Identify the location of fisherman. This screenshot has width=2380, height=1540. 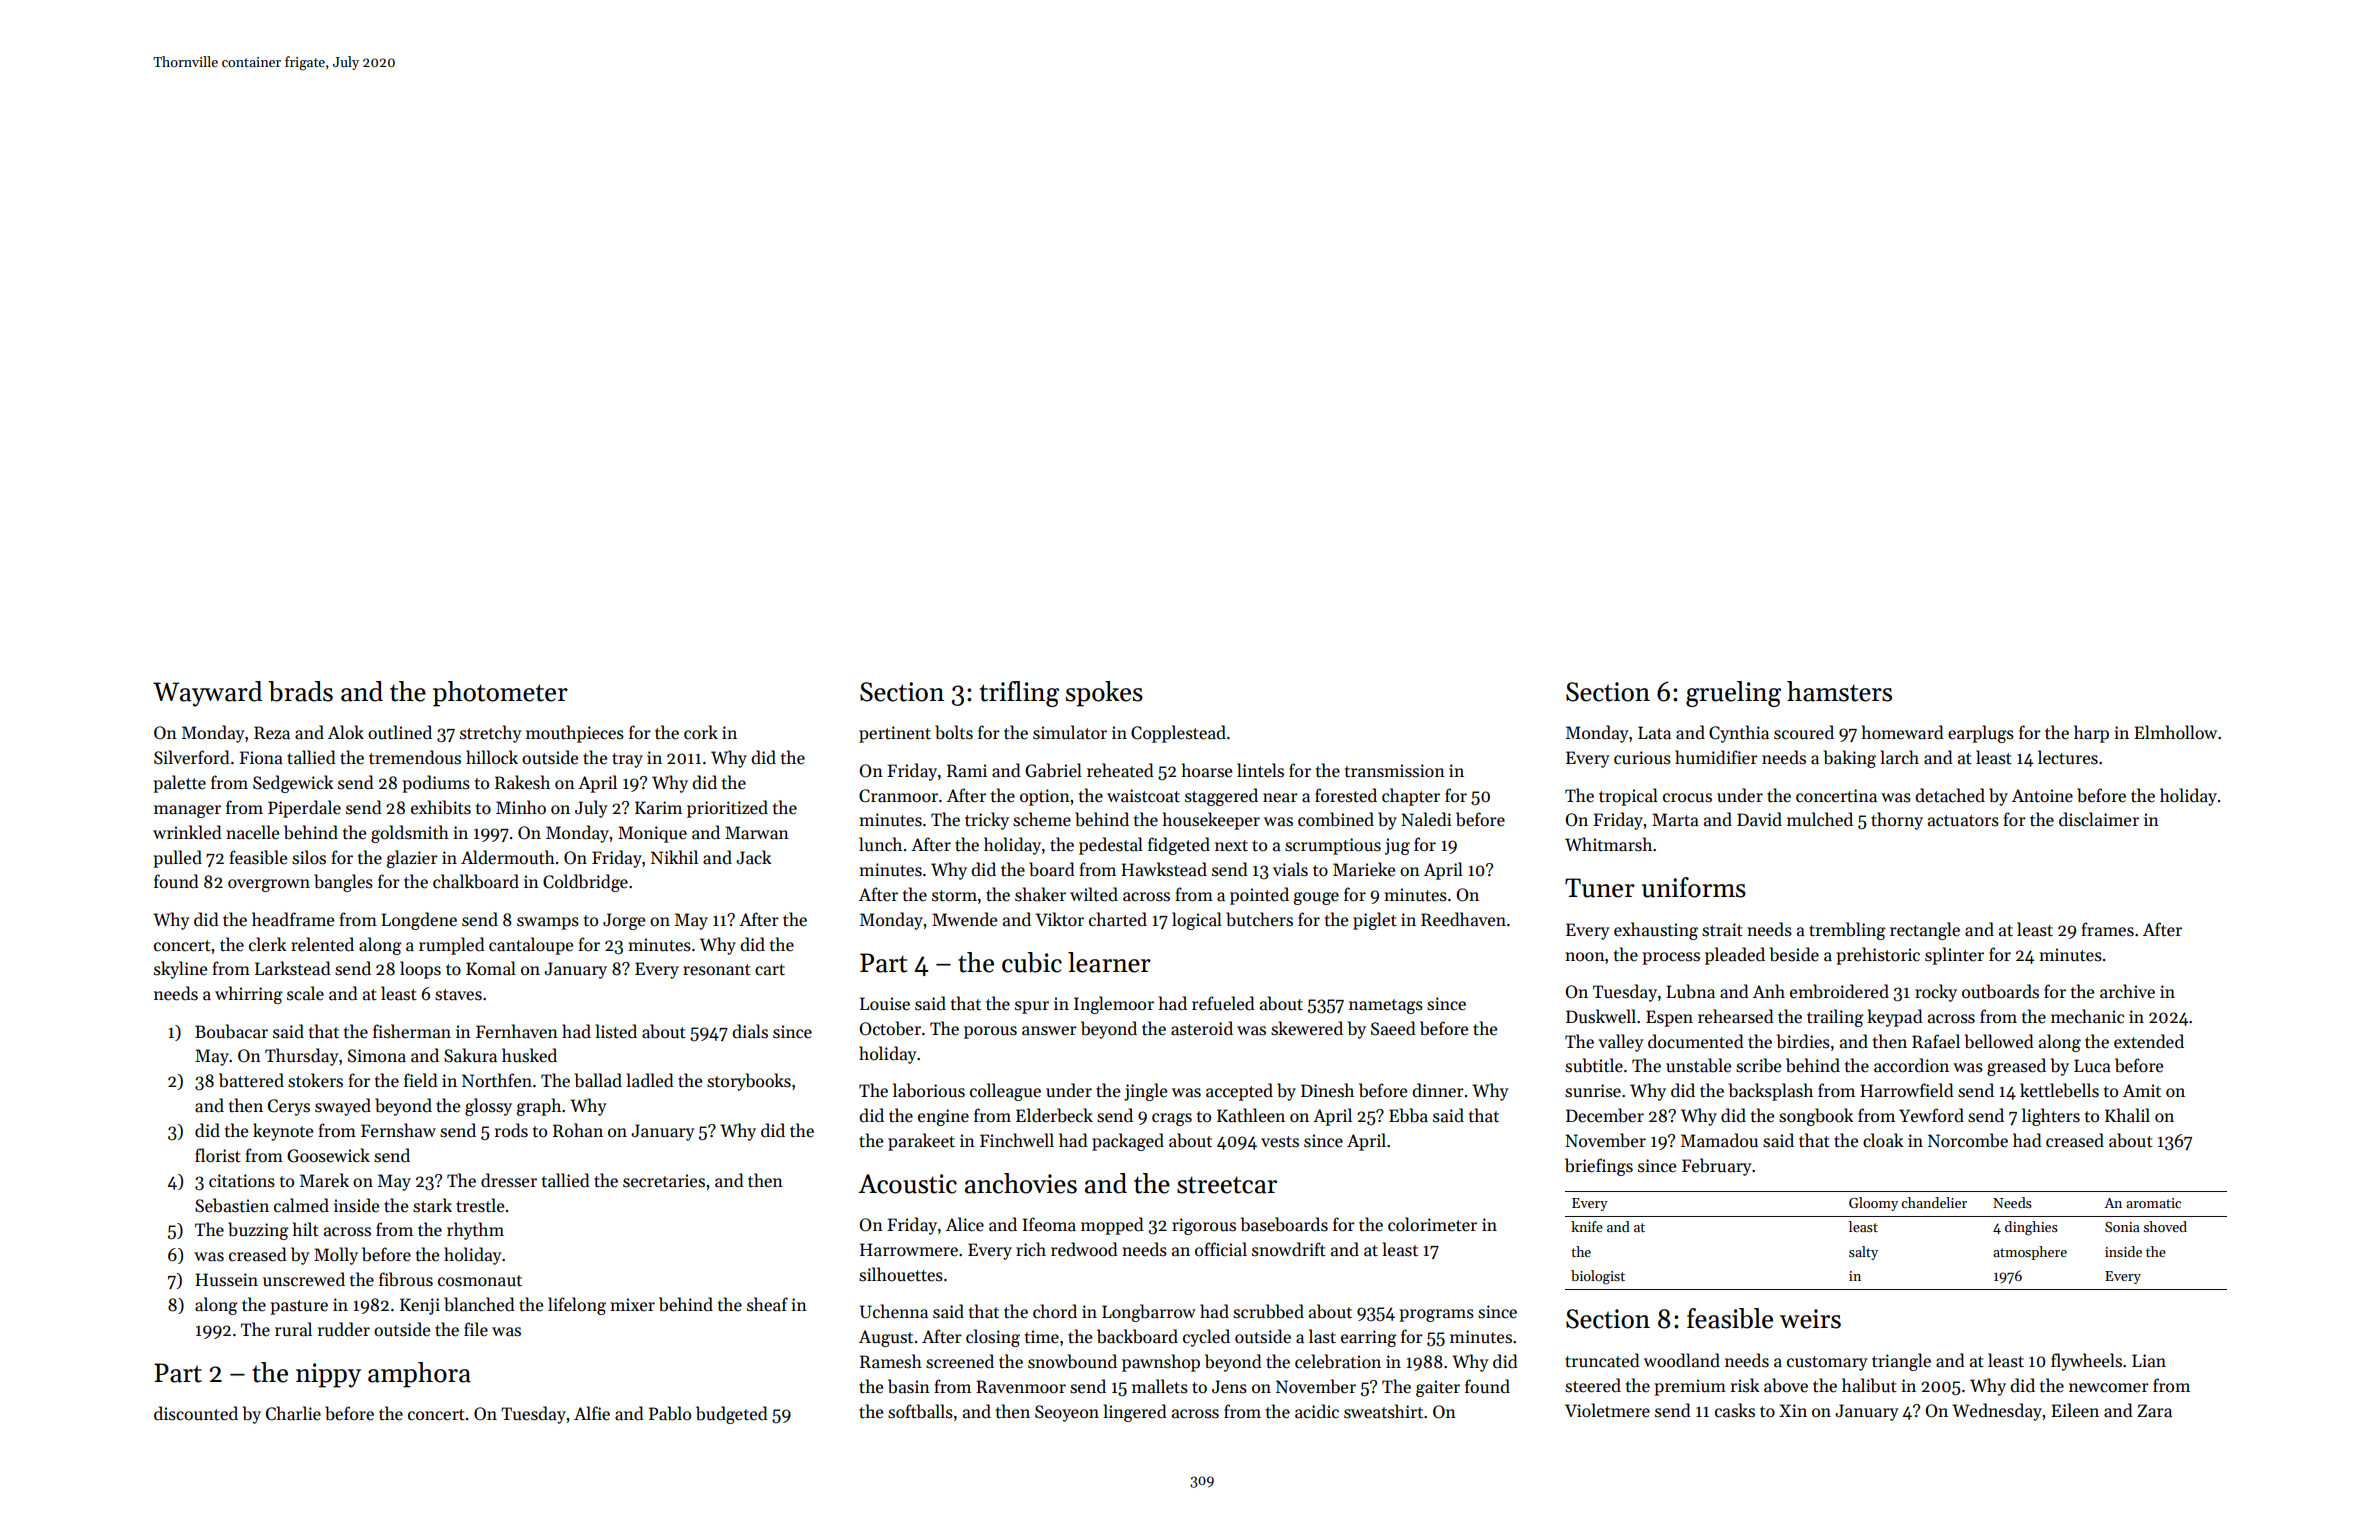
(412, 1031).
